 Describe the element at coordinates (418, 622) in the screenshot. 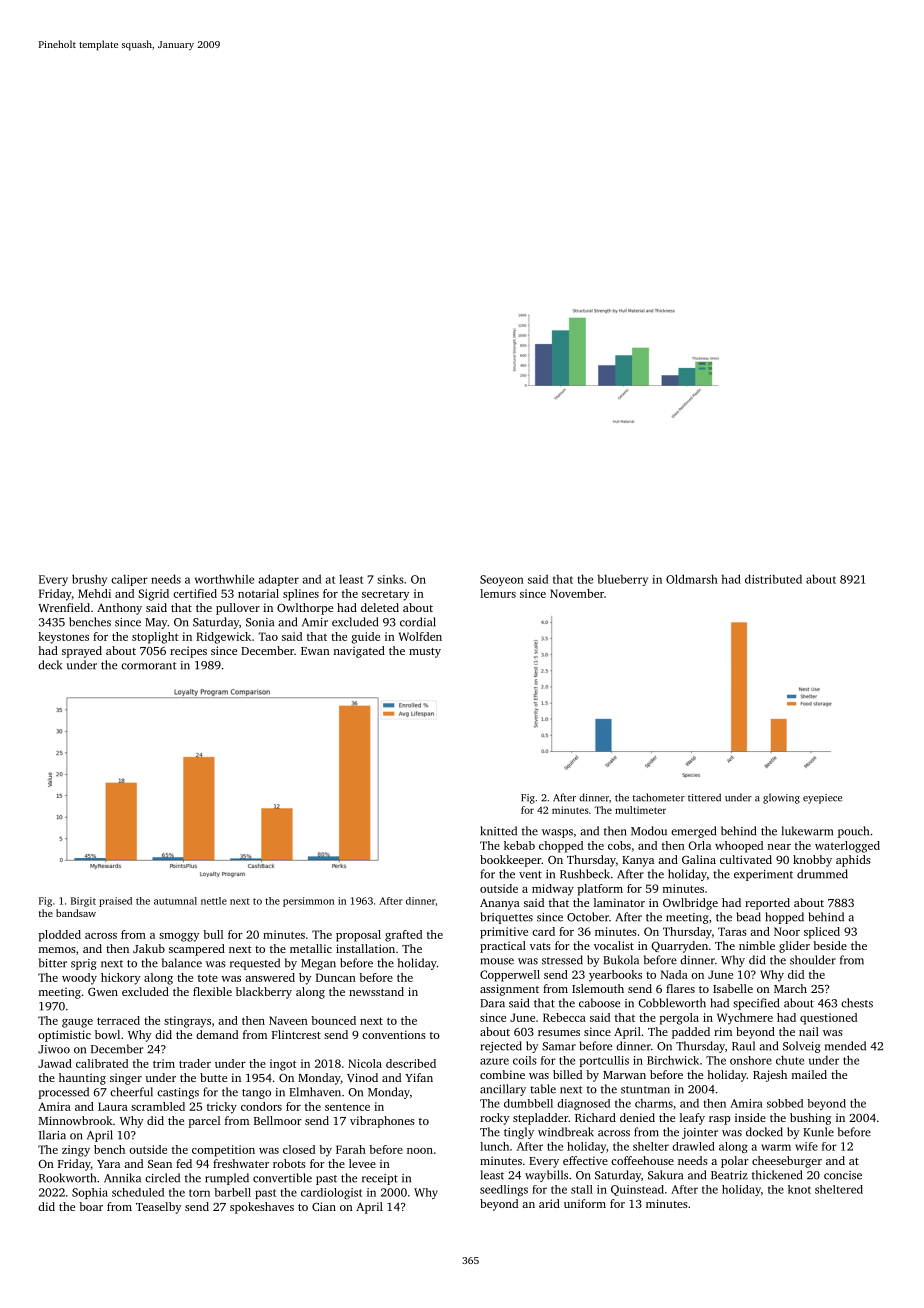

I see `cordial` at that location.
